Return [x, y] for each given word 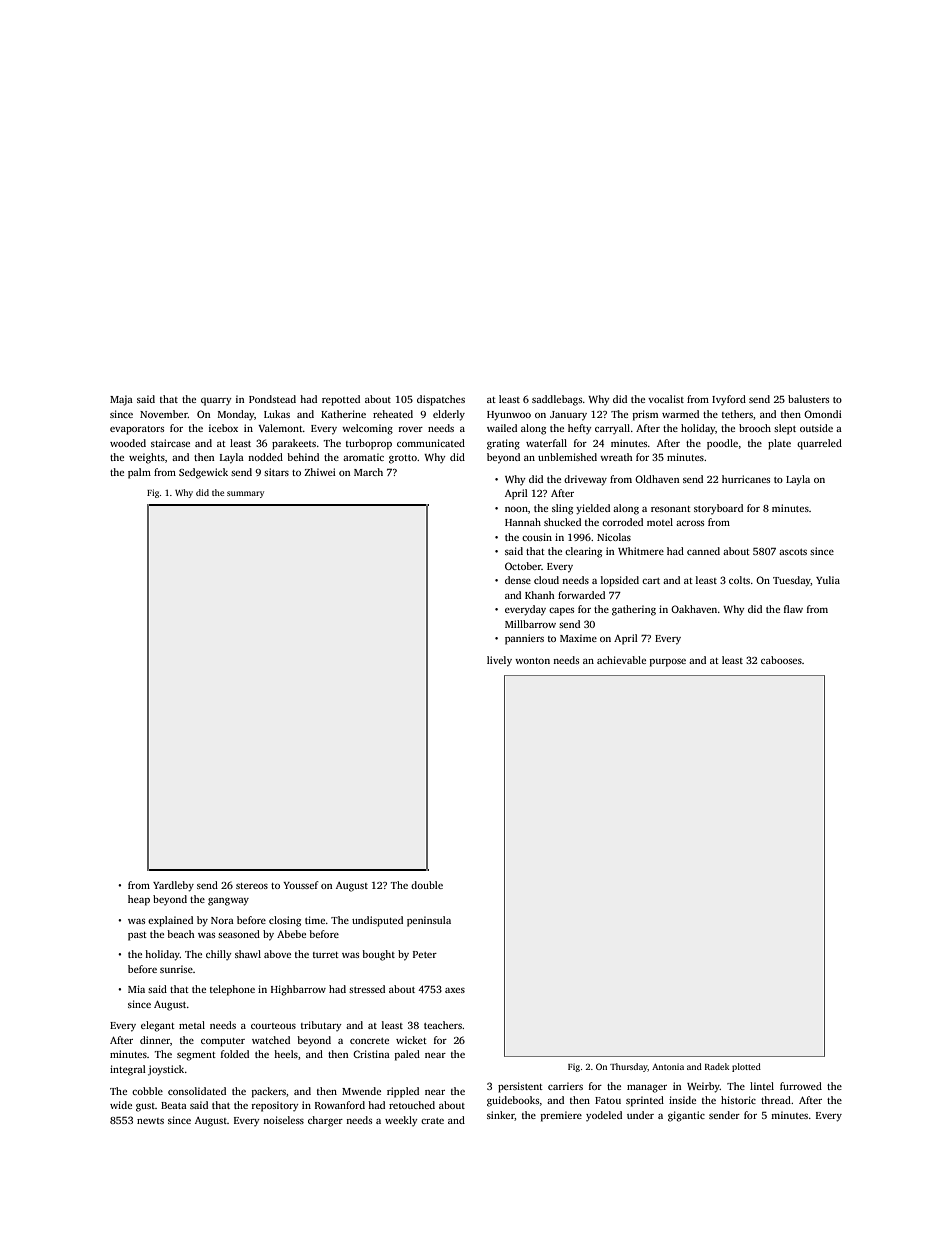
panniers [524, 639]
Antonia [668, 1066]
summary [245, 494]
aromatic [363, 457]
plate [779, 444]
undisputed [377, 921]
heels [286, 1054]
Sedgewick [203, 473]
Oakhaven [694, 609]
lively [499, 661]
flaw [793, 609]
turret [326, 955]
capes [561, 612]
